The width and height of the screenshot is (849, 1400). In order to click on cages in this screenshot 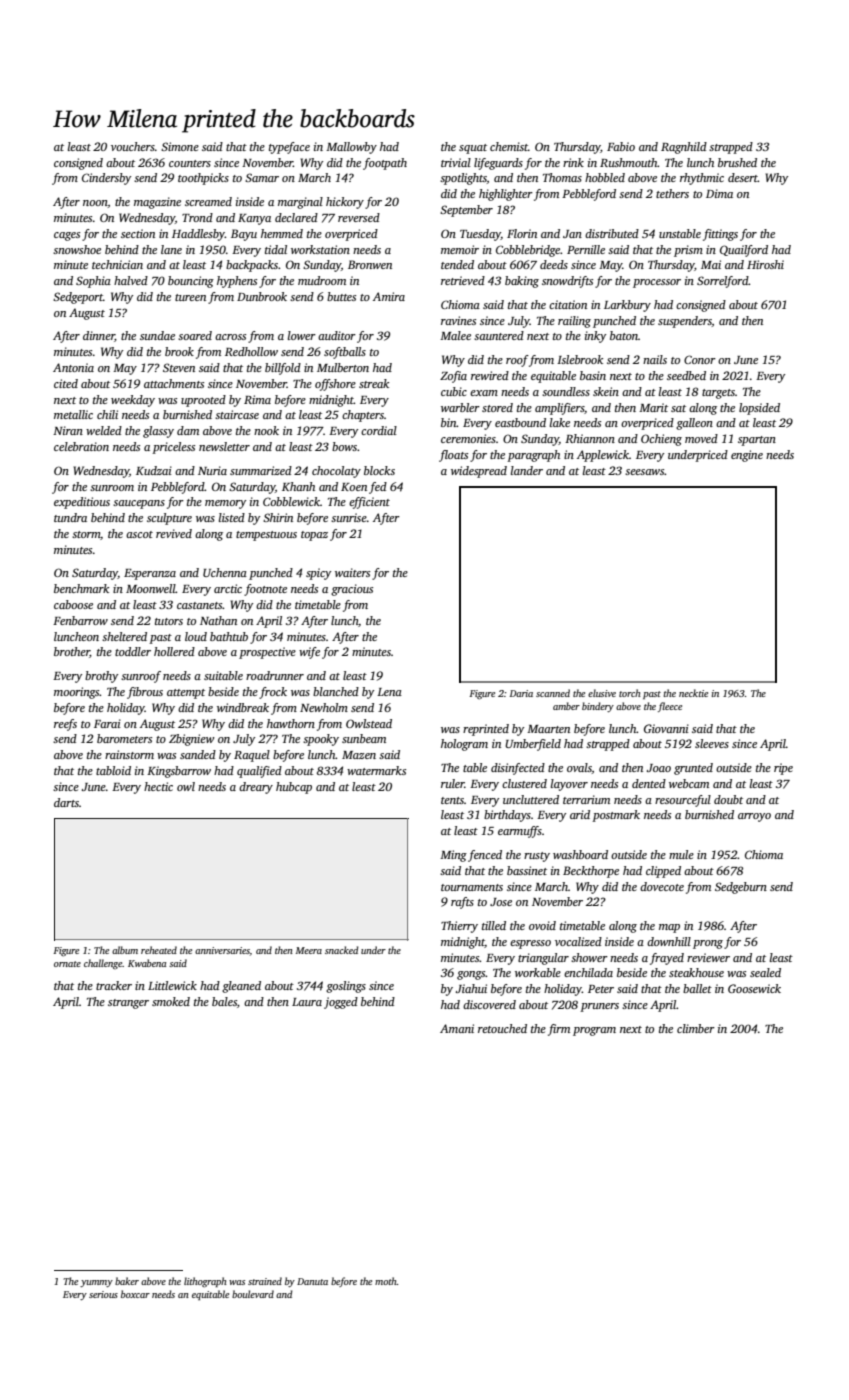, I will do `click(67, 236)`.
